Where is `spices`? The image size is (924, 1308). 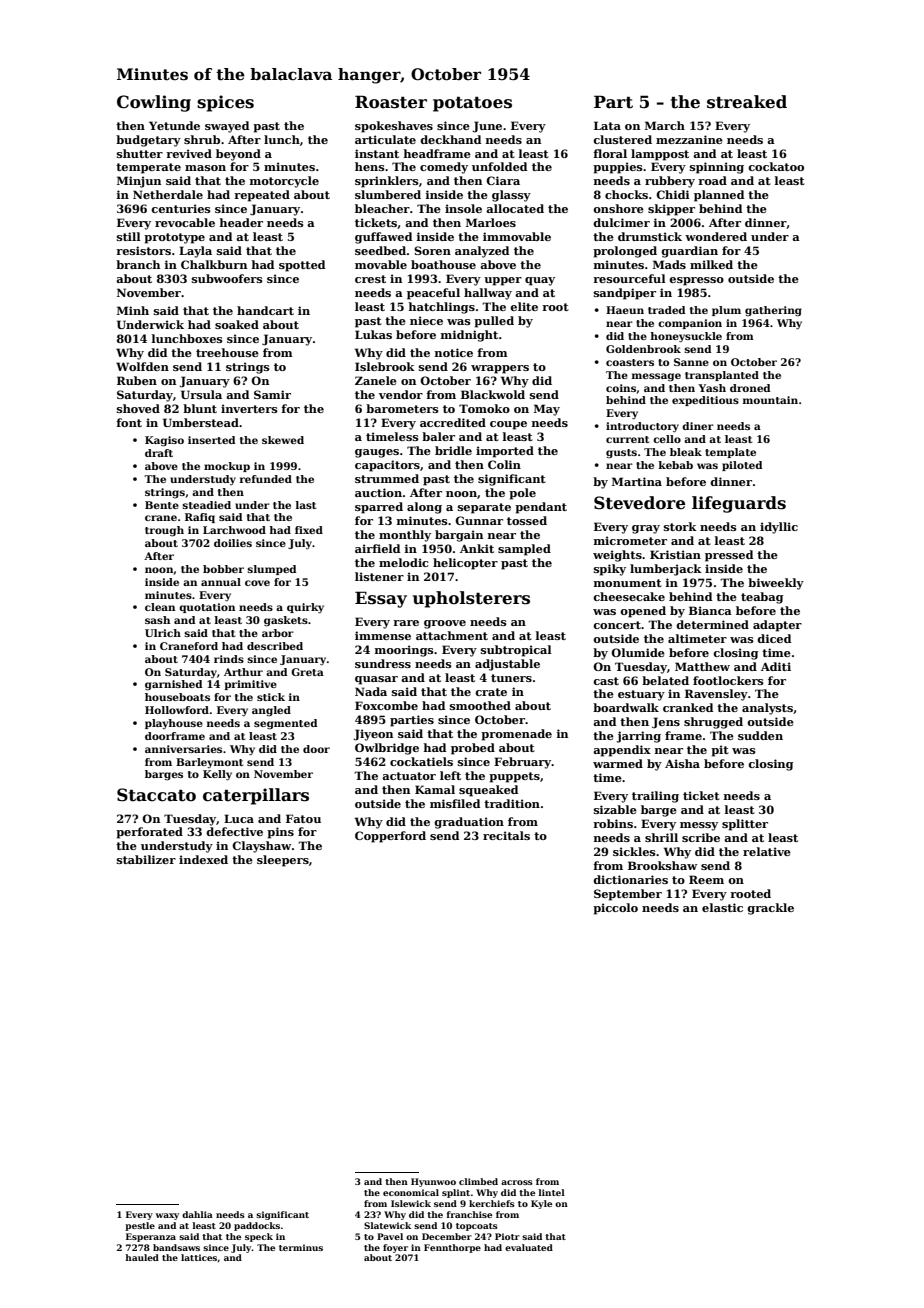
spices is located at coordinates (225, 103).
